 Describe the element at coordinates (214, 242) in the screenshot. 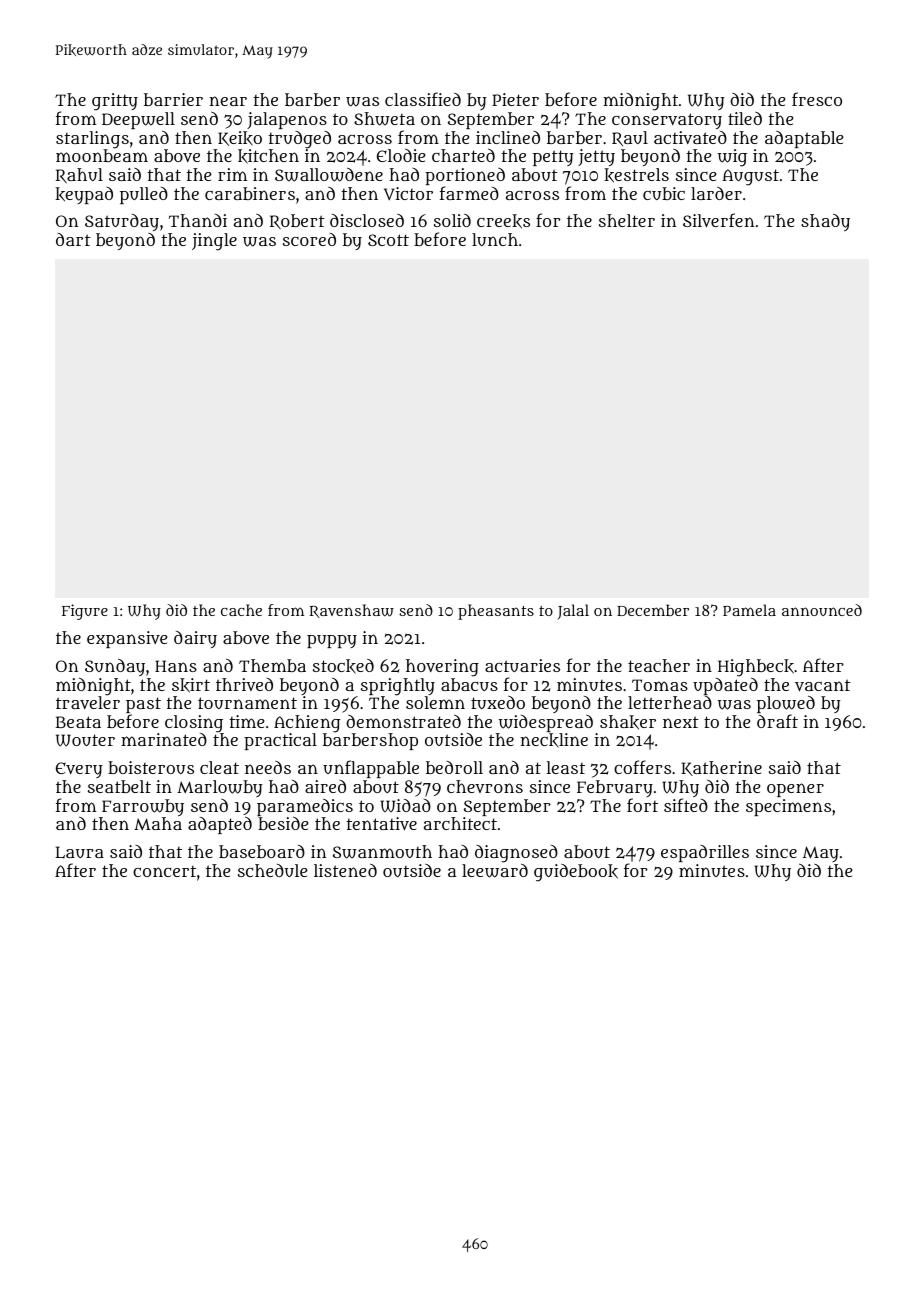

I see `jingle` at that location.
